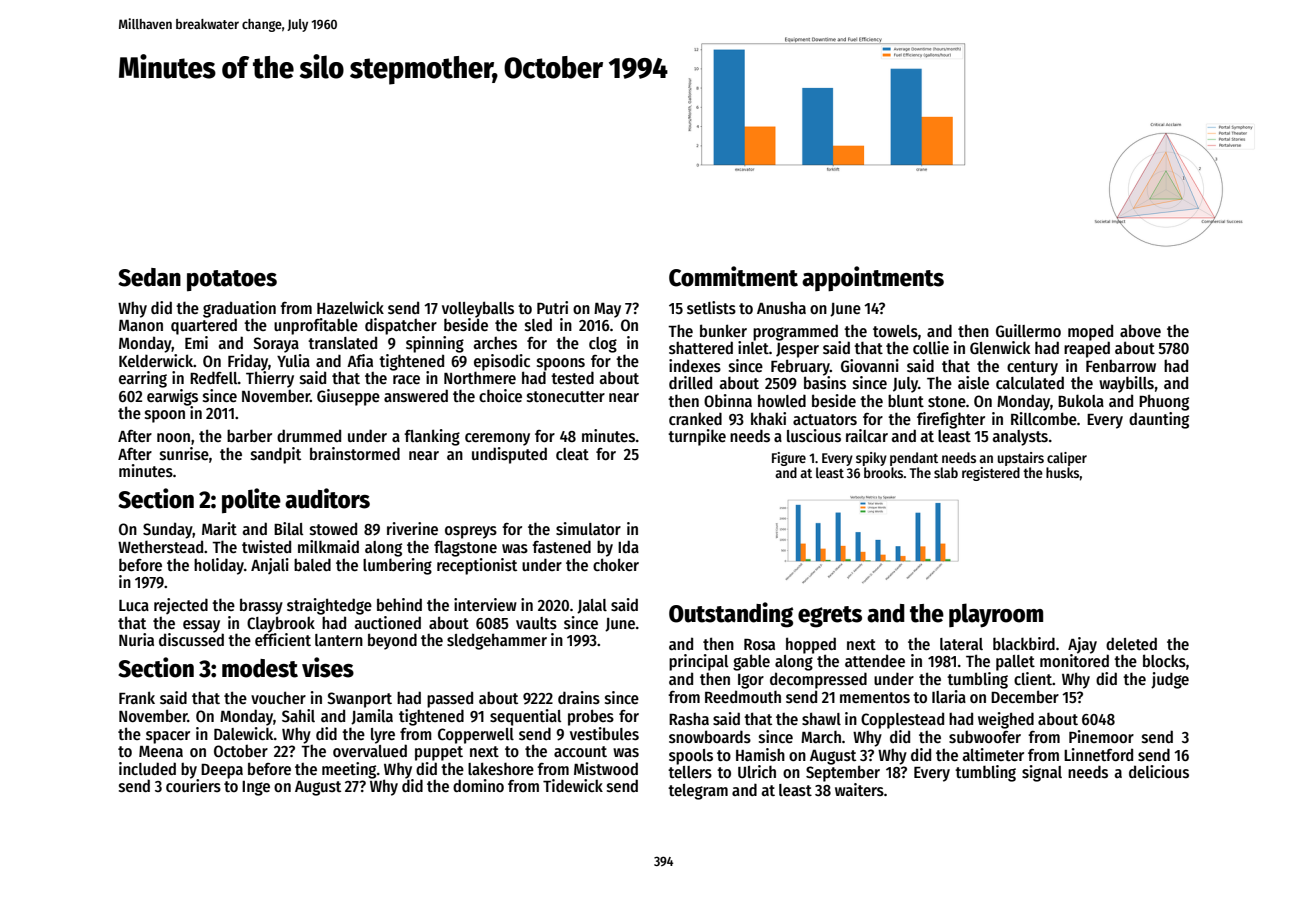 The width and height of the screenshot is (1308, 924). I want to click on lumbering, so click(397, 566).
